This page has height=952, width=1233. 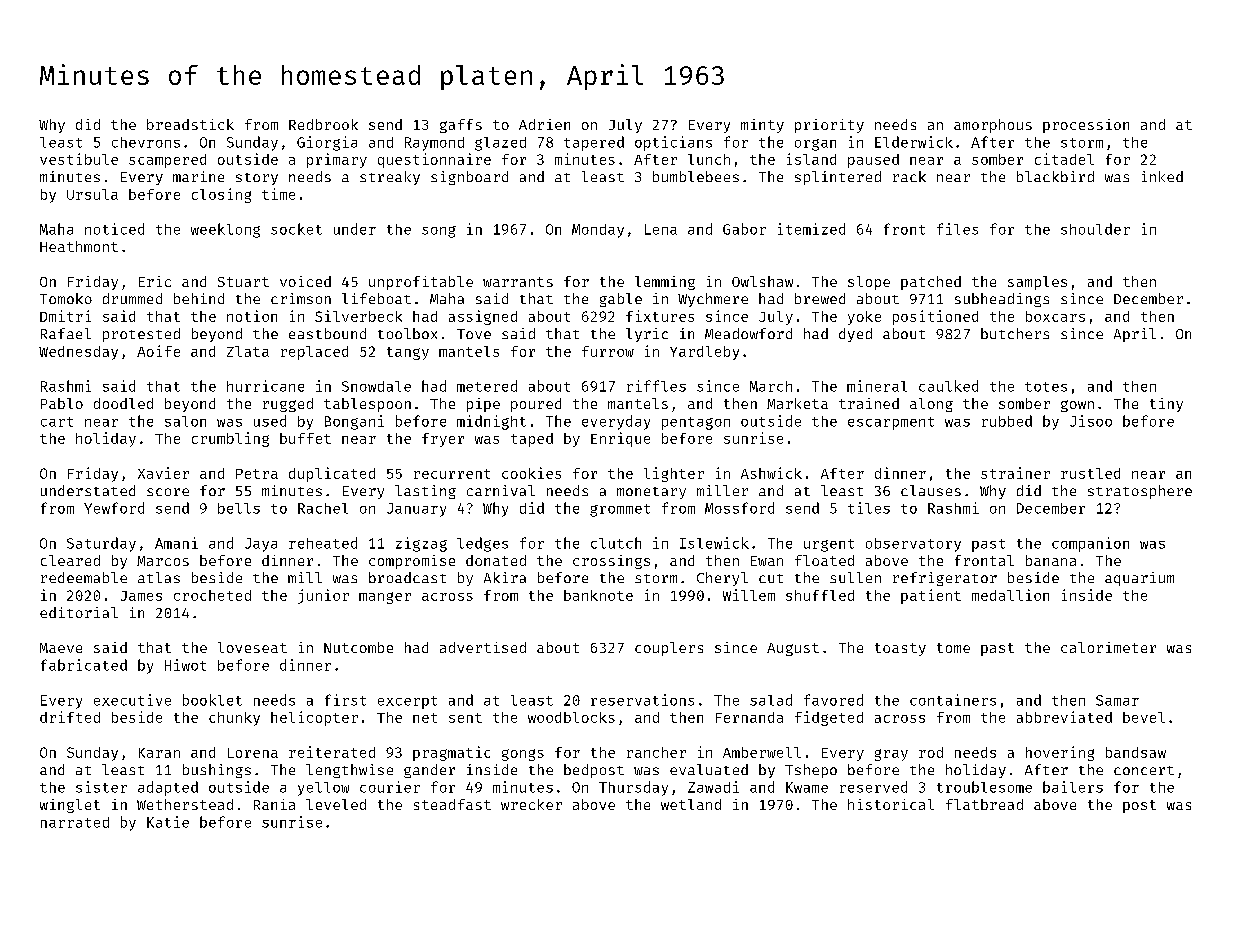 I want to click on Redbrook, so click(x=323, y=124).
